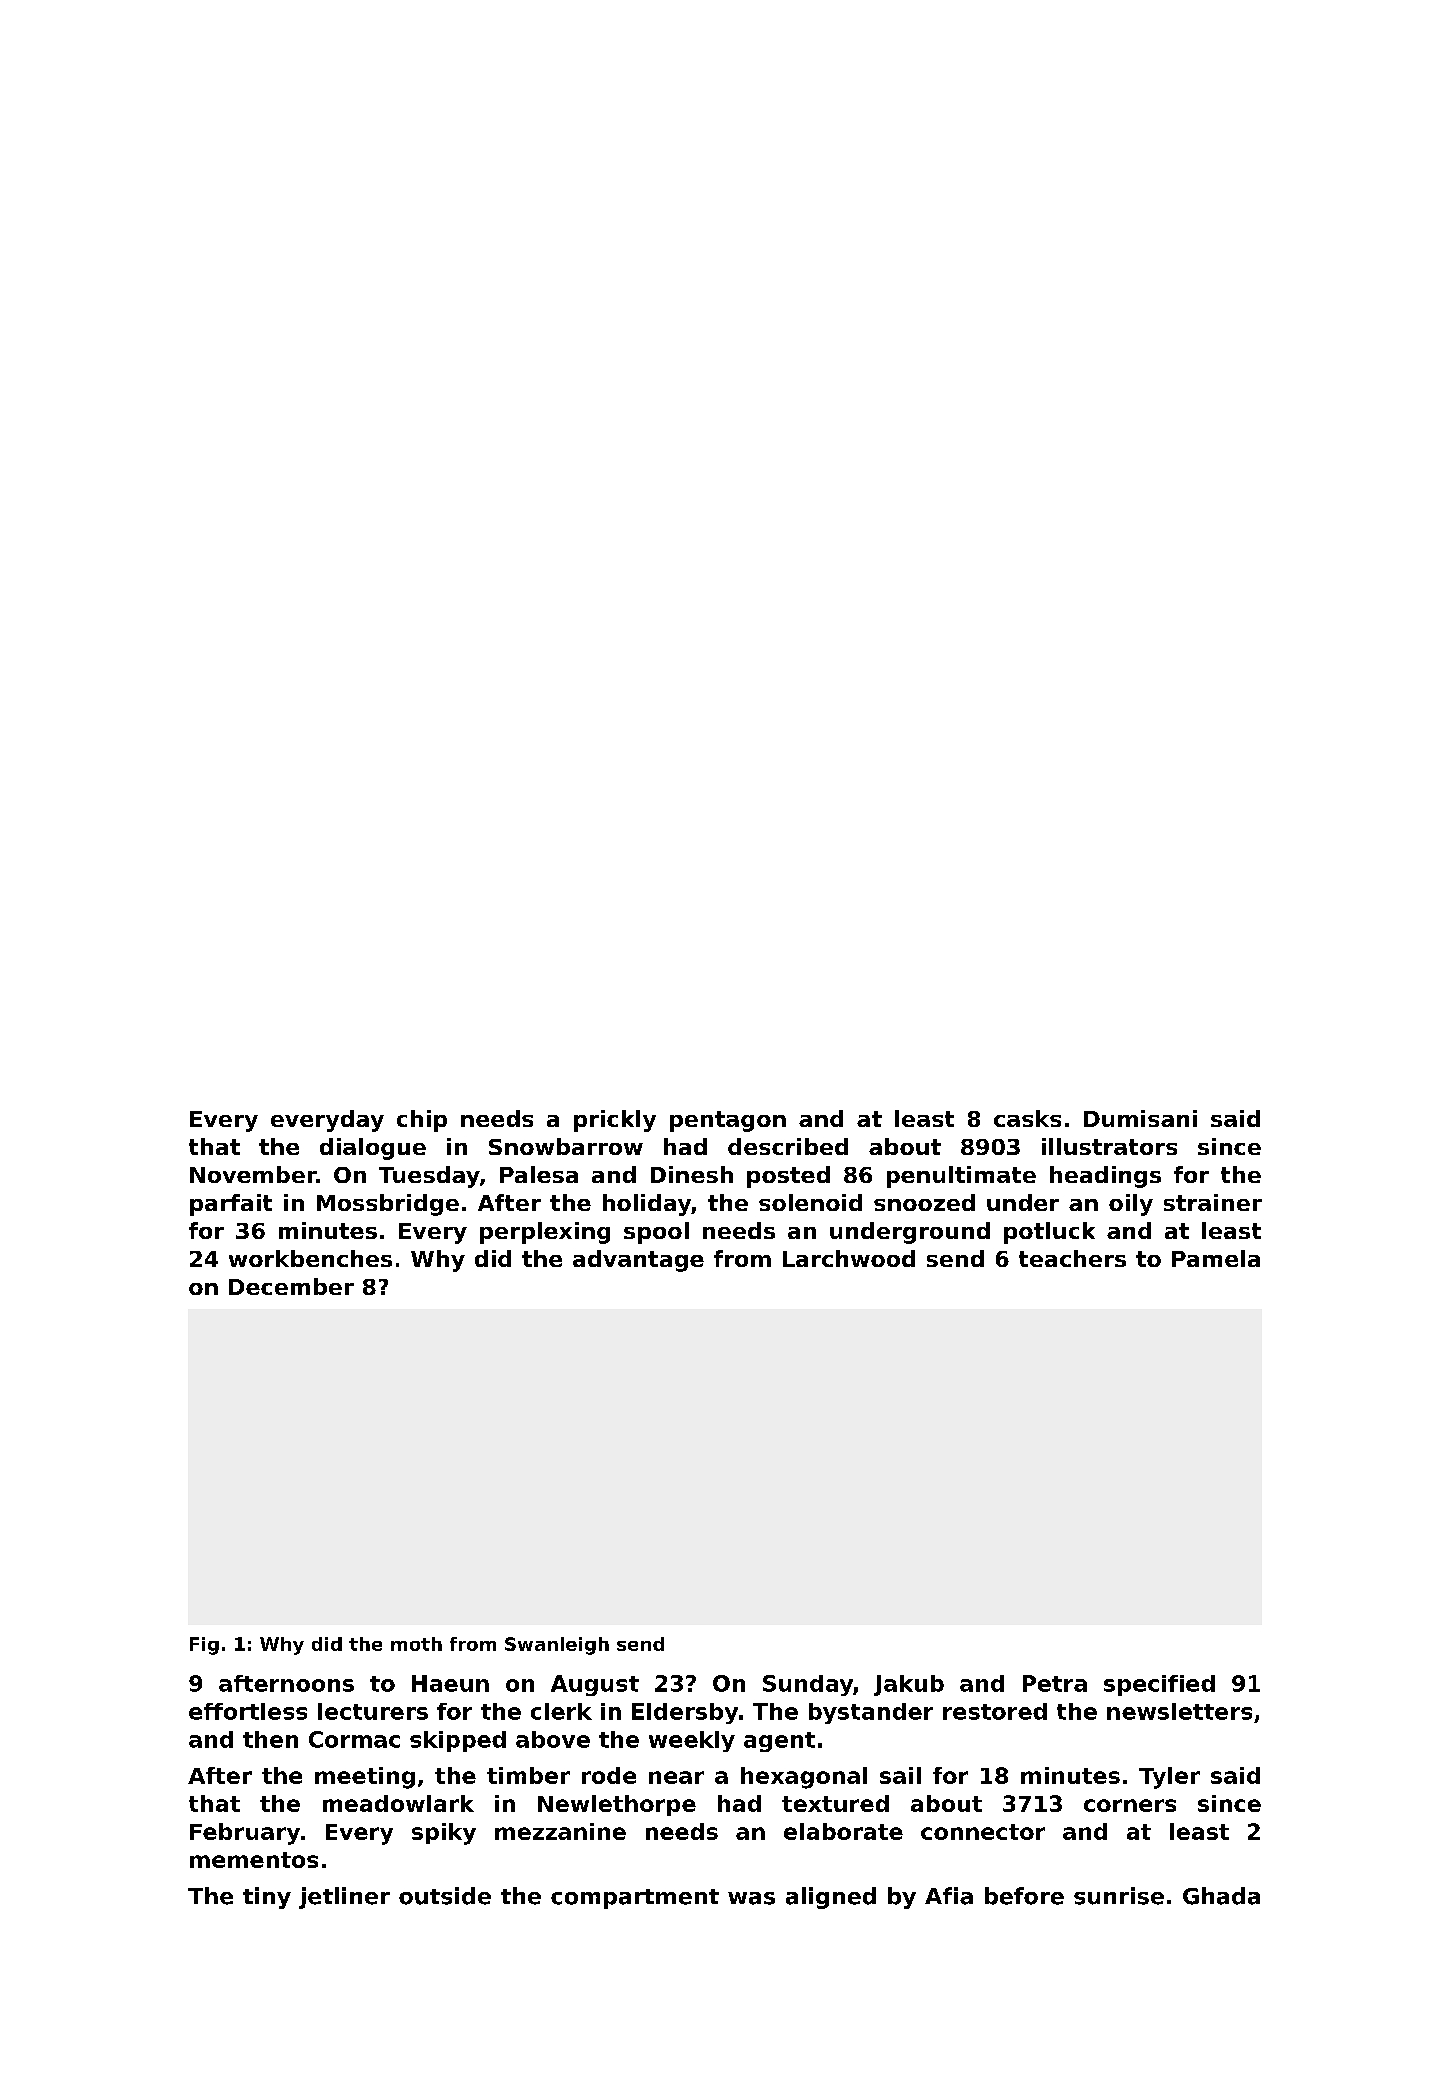 The height and width of the screenshot is (2100, 1450). Describe the element at coordinates (615, 1121) in the screenshot. I see `prickly` at that location.
